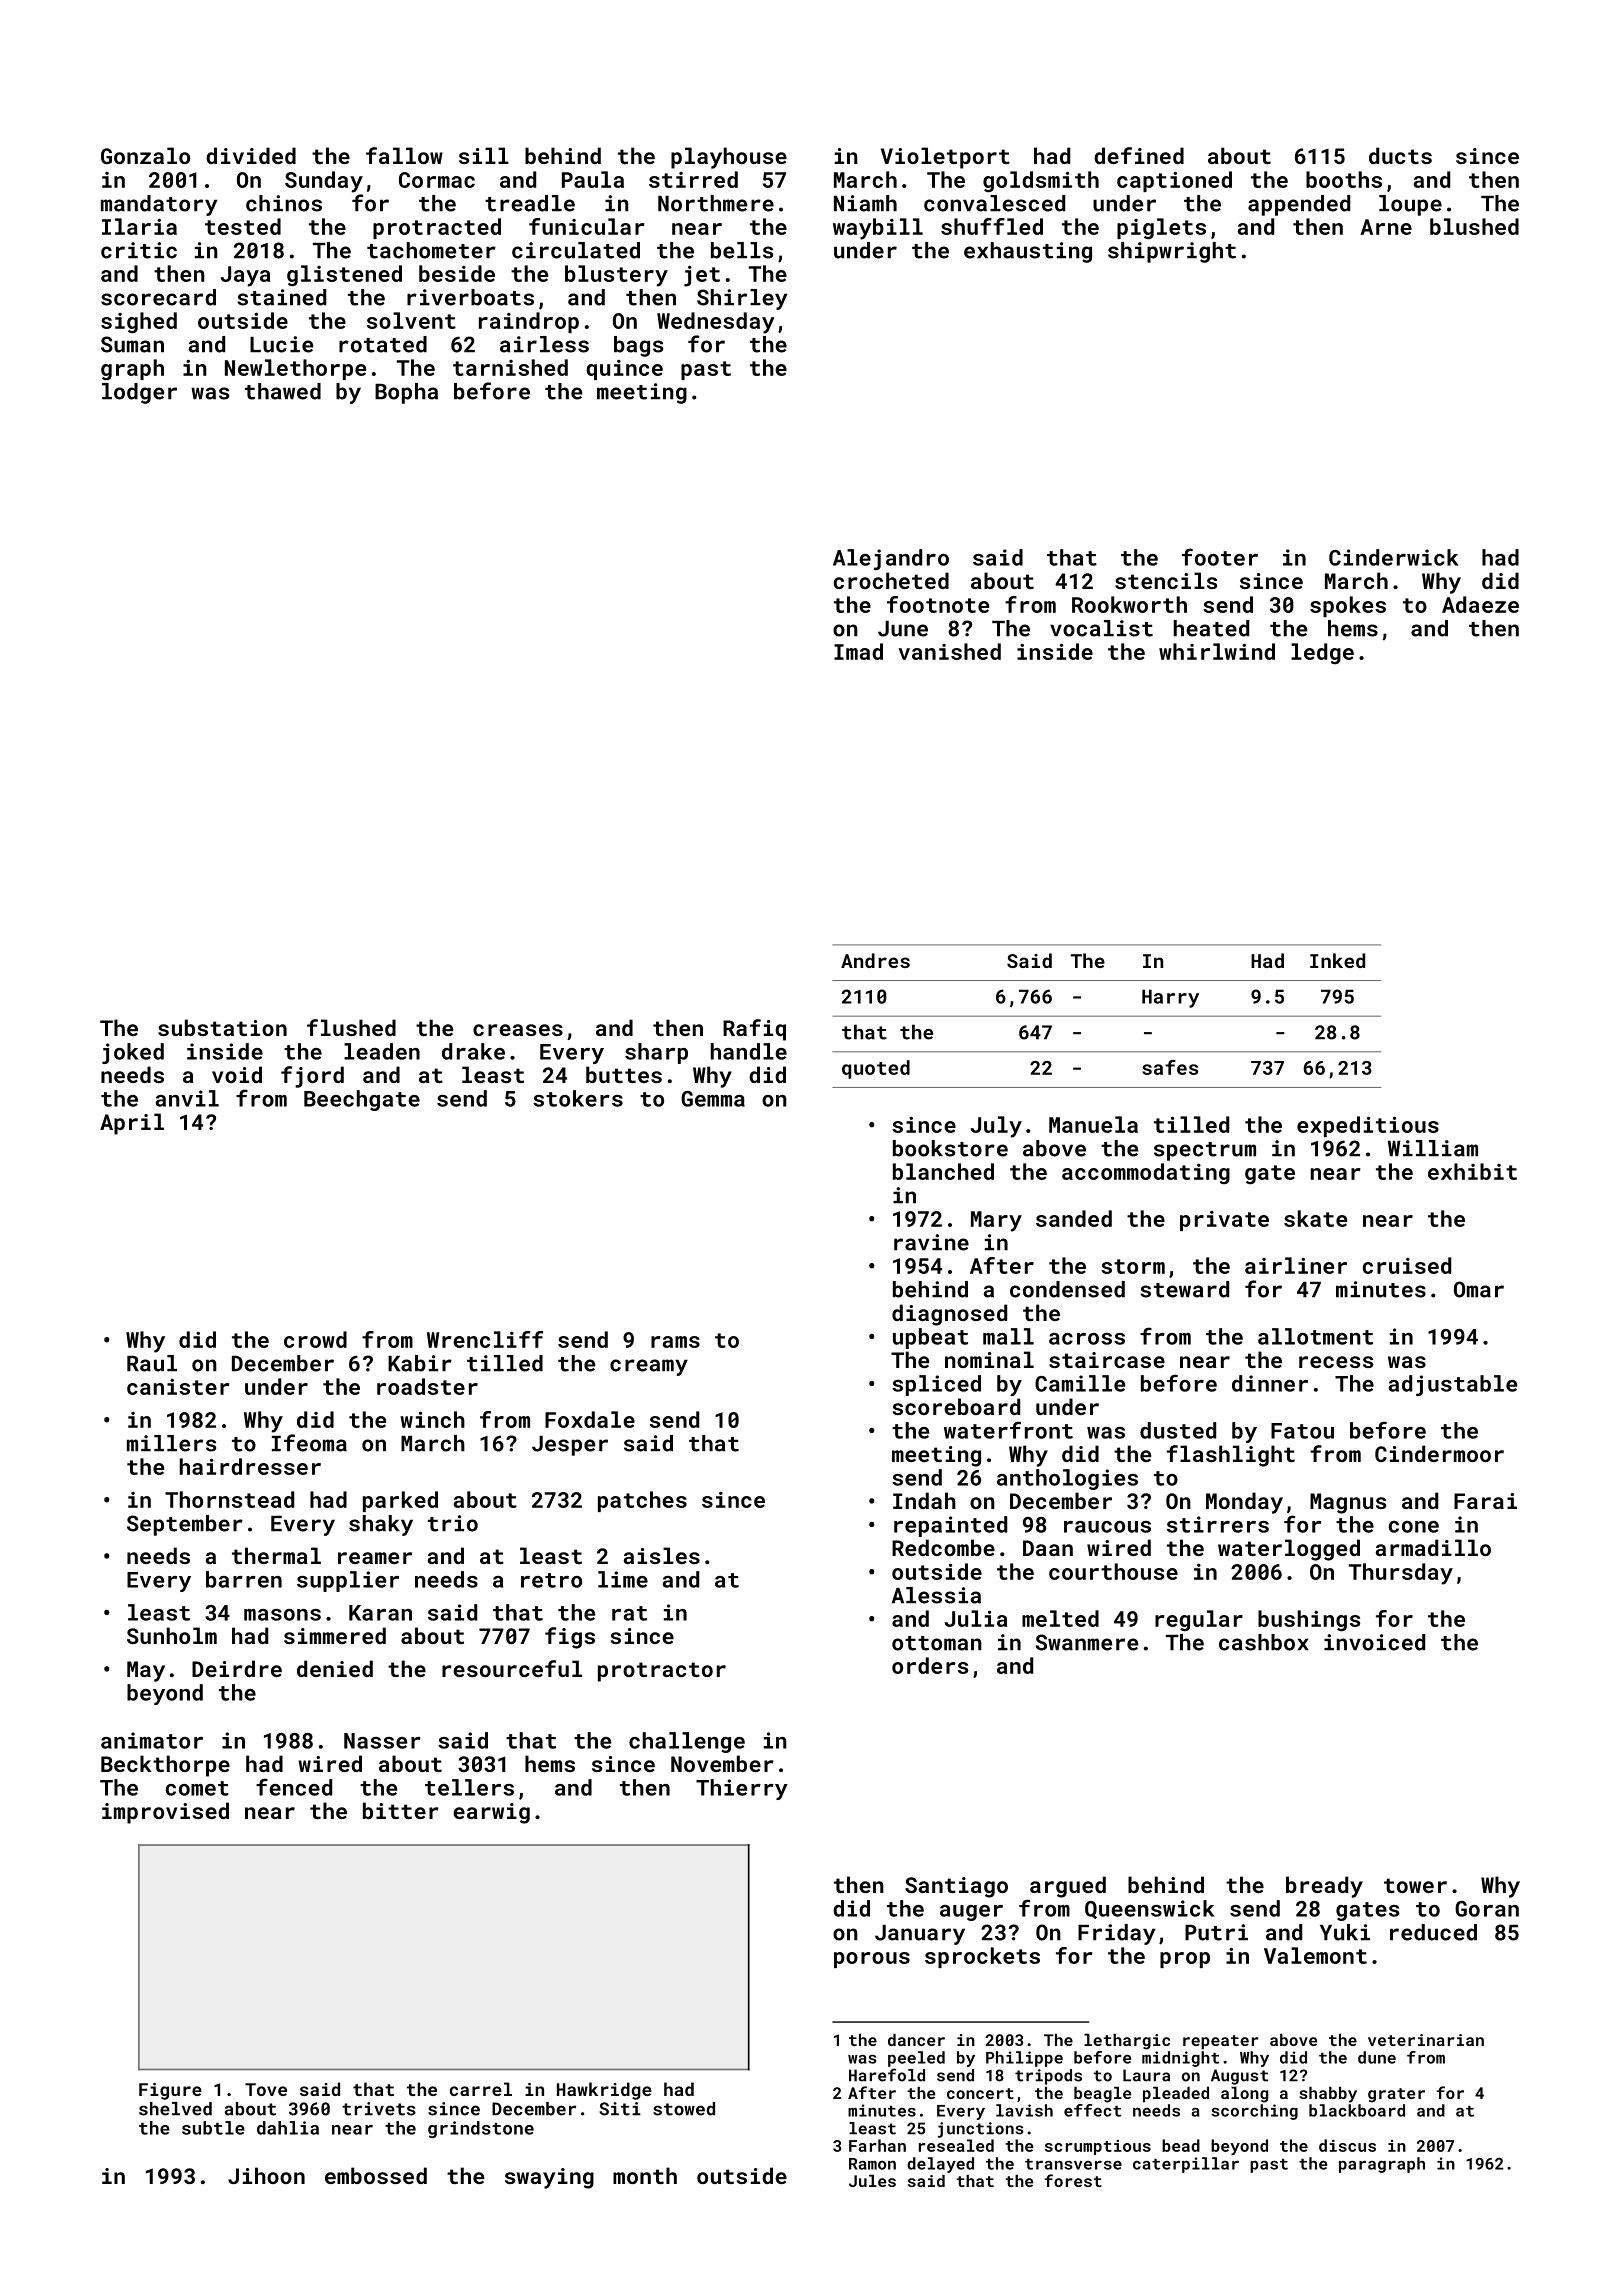 Image resolution: width=1620 pixels, height=2292 pixels. What do you see at coordinates (1315, 1218) in the page?
I see `skate` at bounding box center [1315, 1218].
